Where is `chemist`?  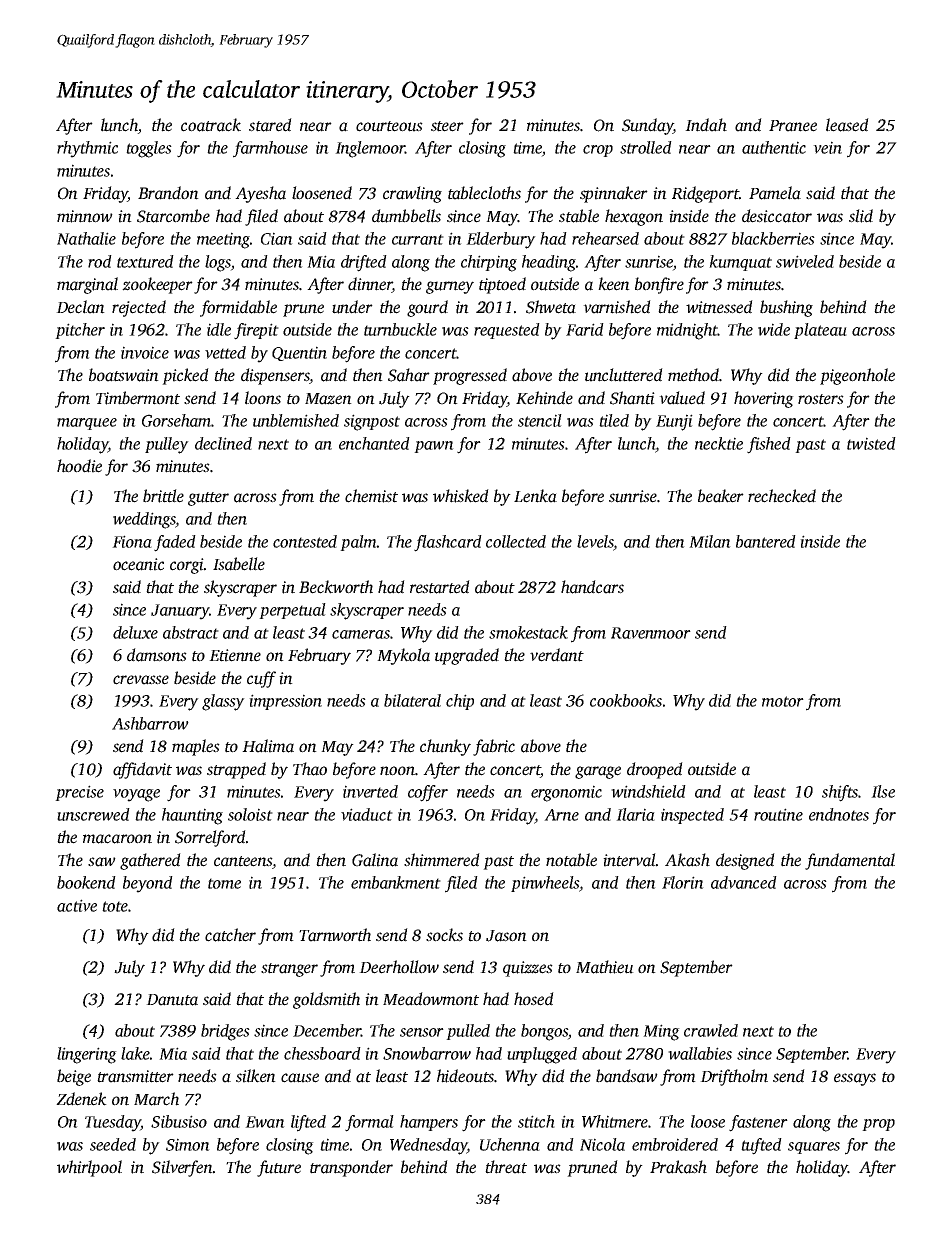 chemist is located at coordinates (371, 496).
